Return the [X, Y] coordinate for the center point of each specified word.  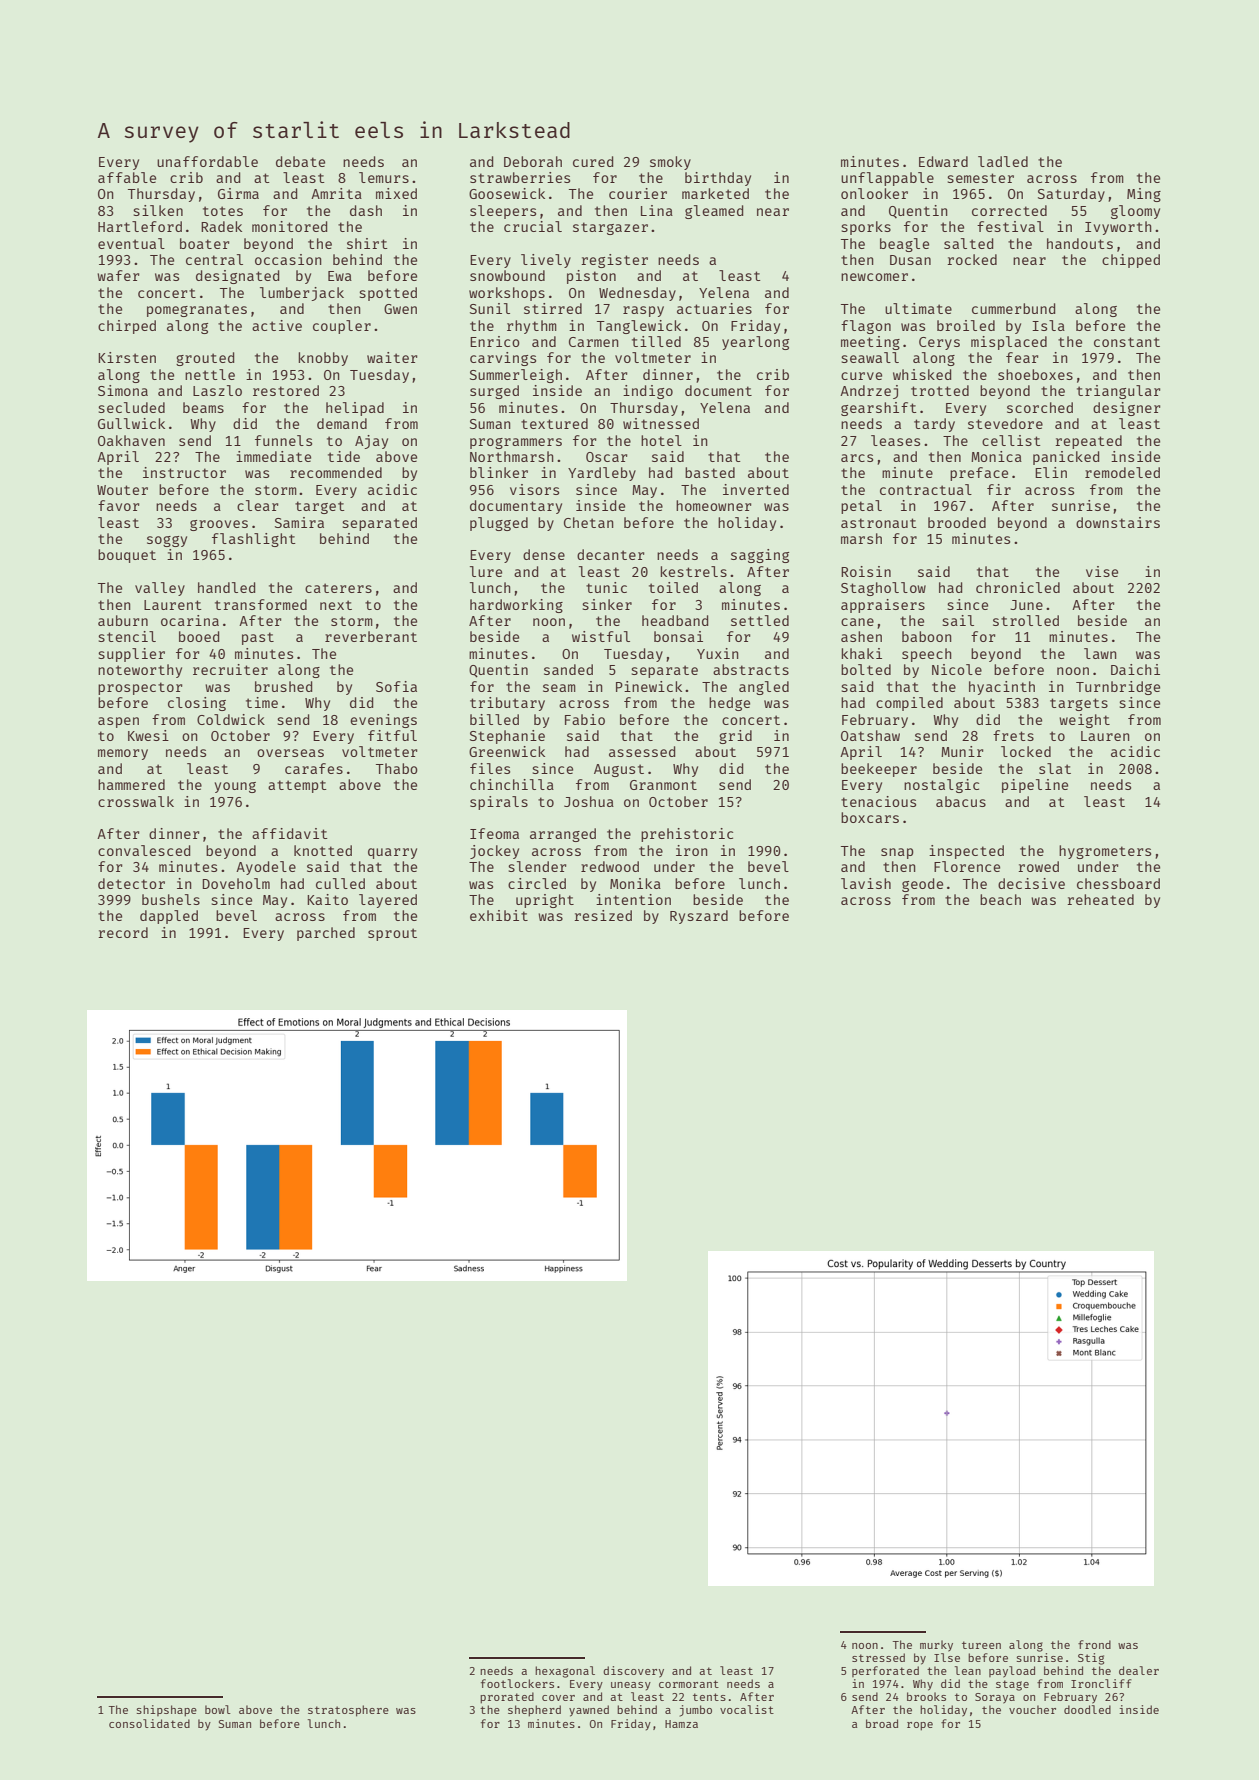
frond [1094, 1644]
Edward [943, 161]
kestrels [693, 571]
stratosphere [348, 1711]
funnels [283, 440]
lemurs [384, 177]
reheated [1100, 899]
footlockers [517, 1683]
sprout [392, 934]
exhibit [499, 915]
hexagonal [565, 1672]
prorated [507, 1698]
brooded [957, 522]
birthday [718, 179]
